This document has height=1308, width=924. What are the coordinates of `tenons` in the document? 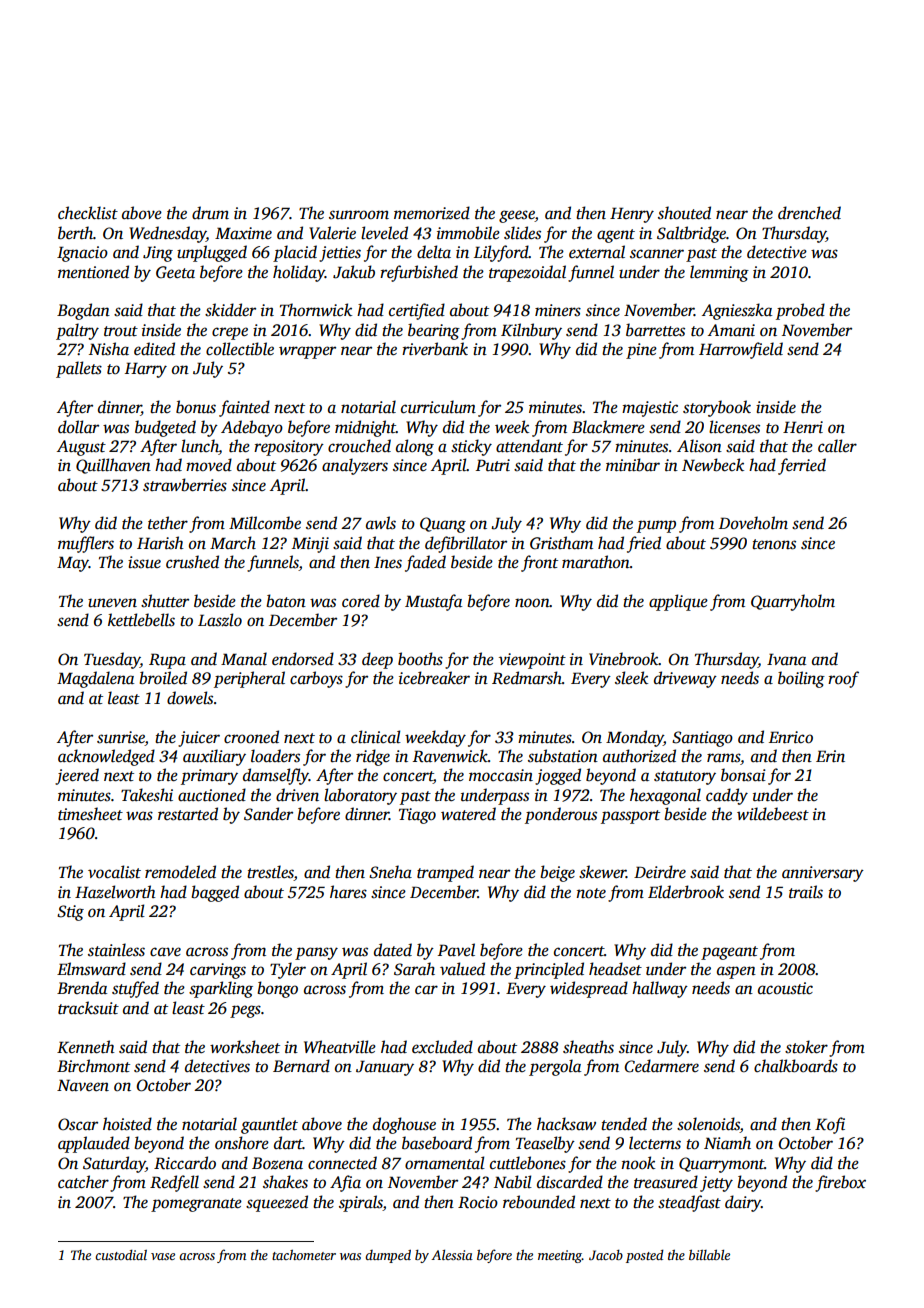 It's located at (774, 544).
